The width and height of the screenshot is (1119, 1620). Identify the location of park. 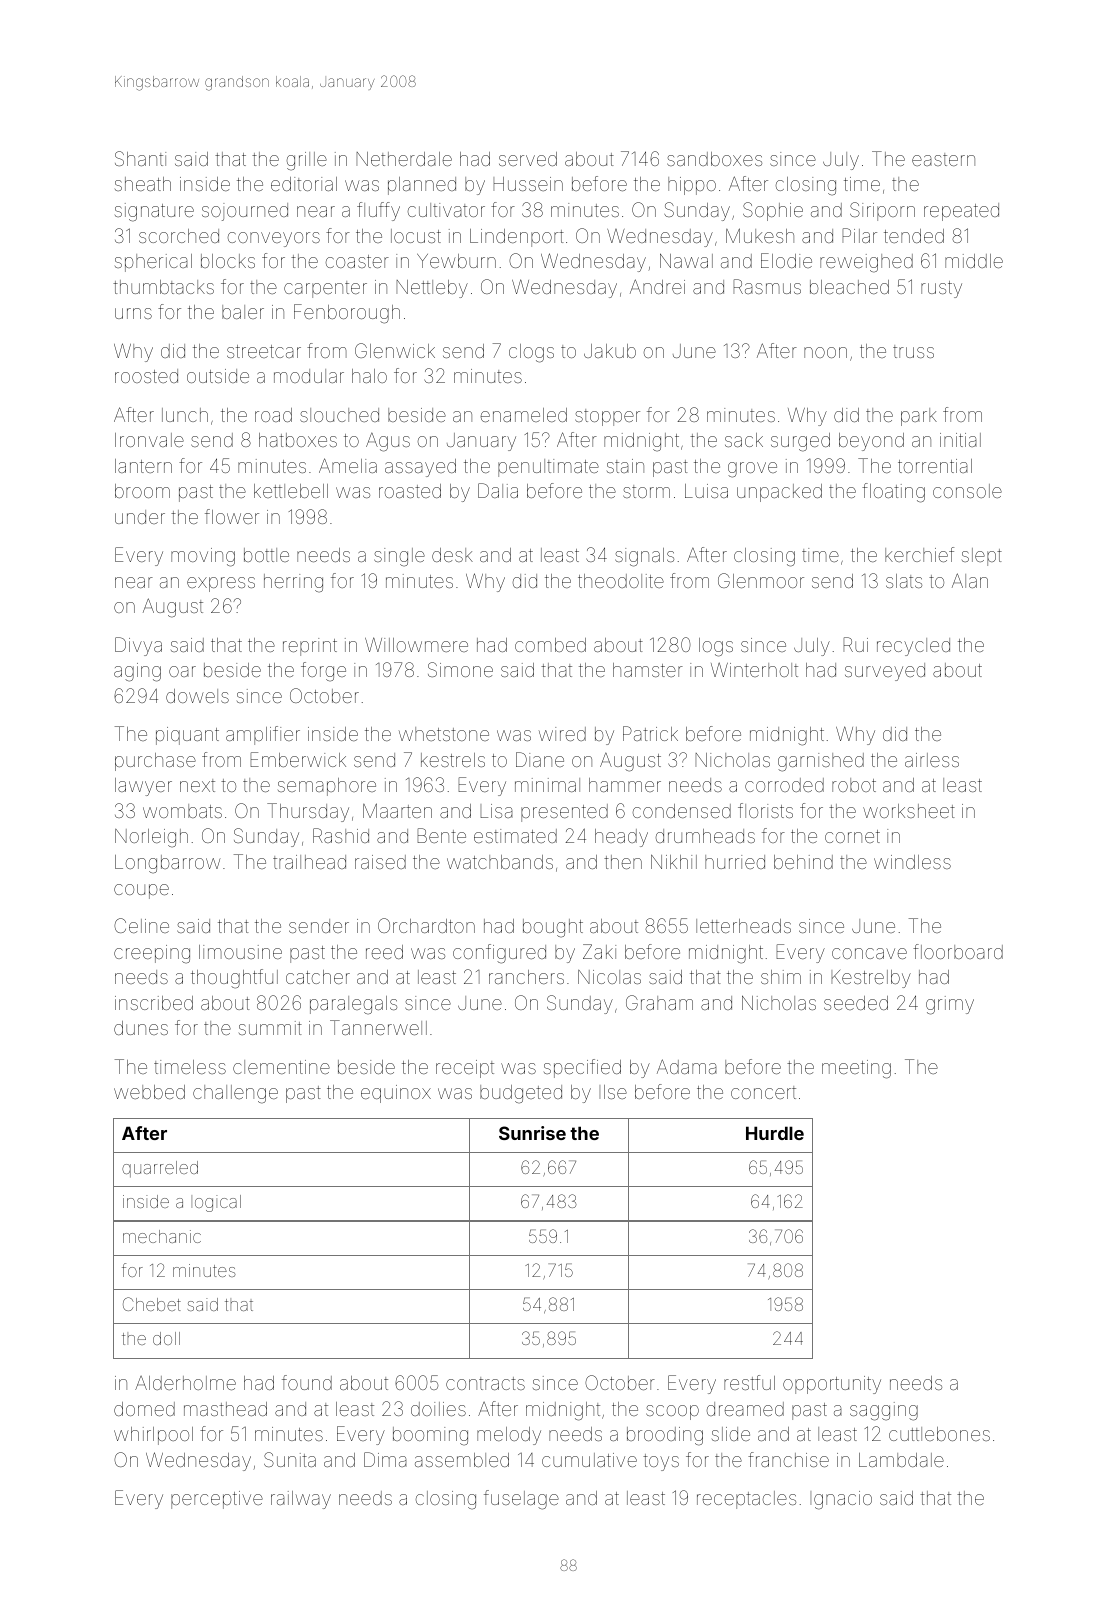
(919, 417).
